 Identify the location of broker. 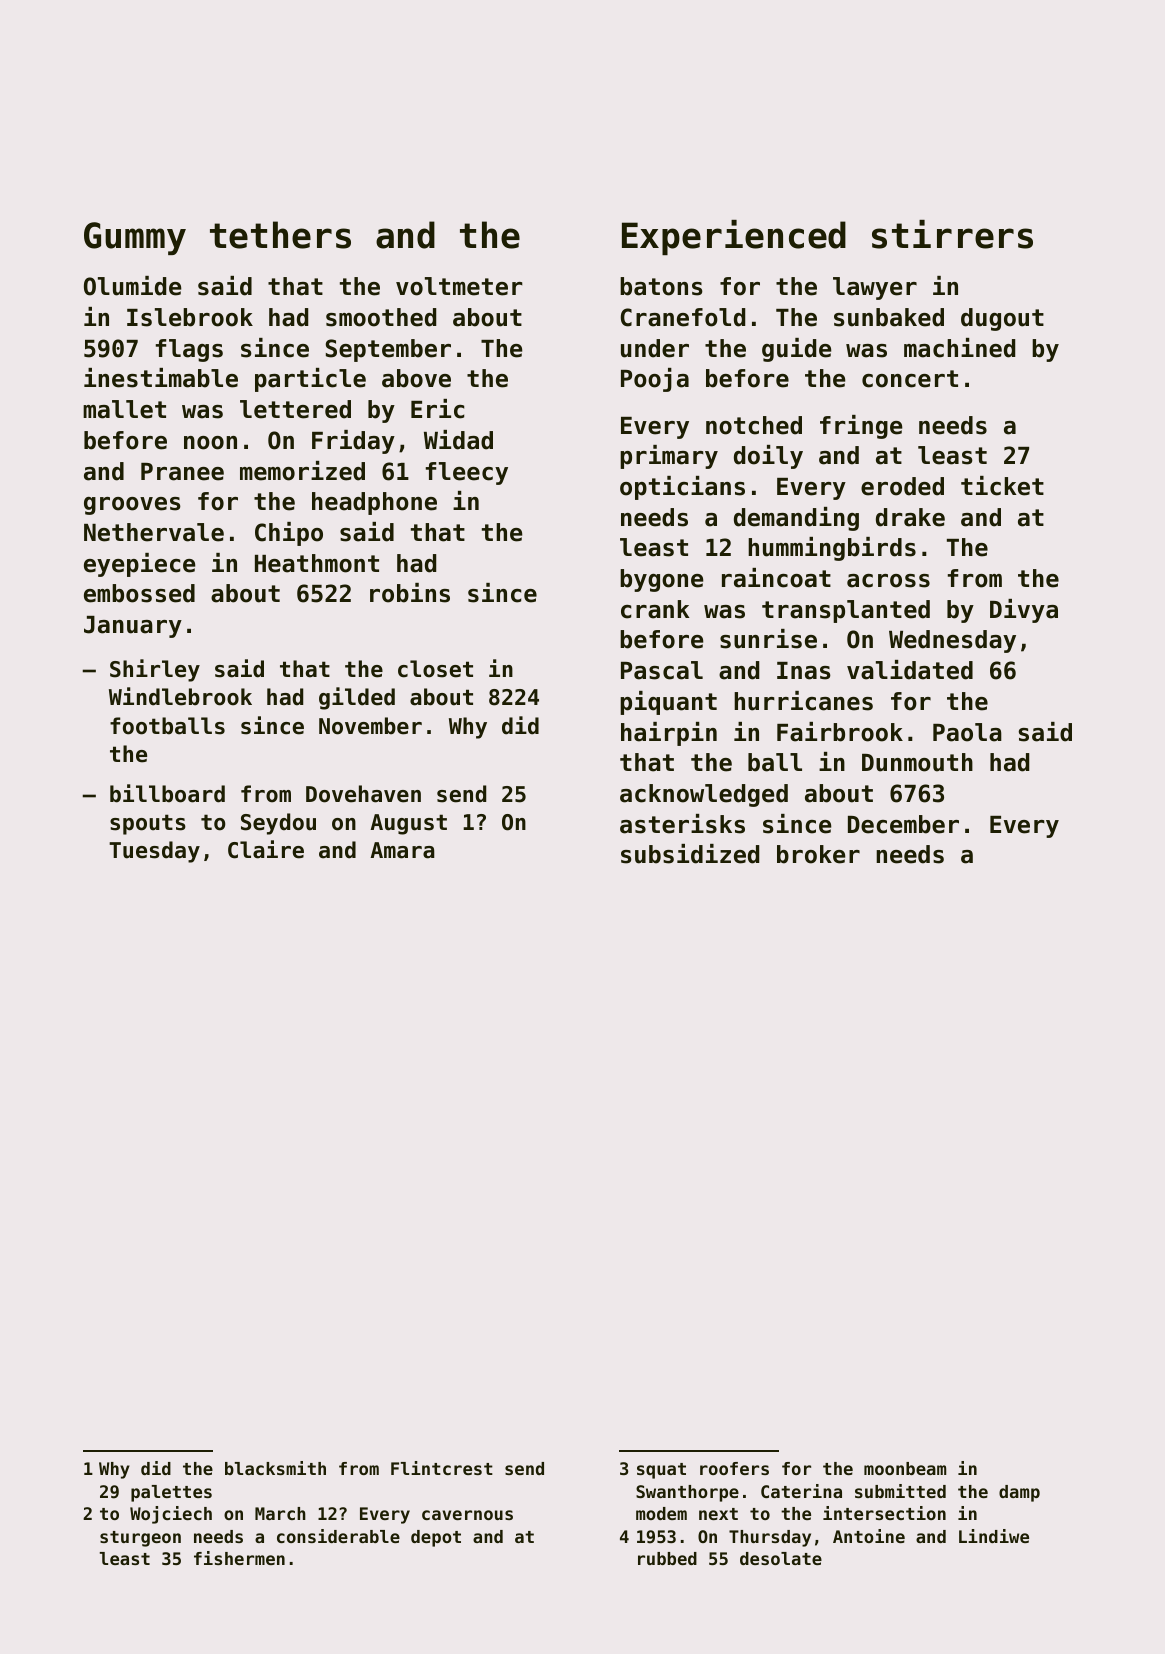
(818, 854).
